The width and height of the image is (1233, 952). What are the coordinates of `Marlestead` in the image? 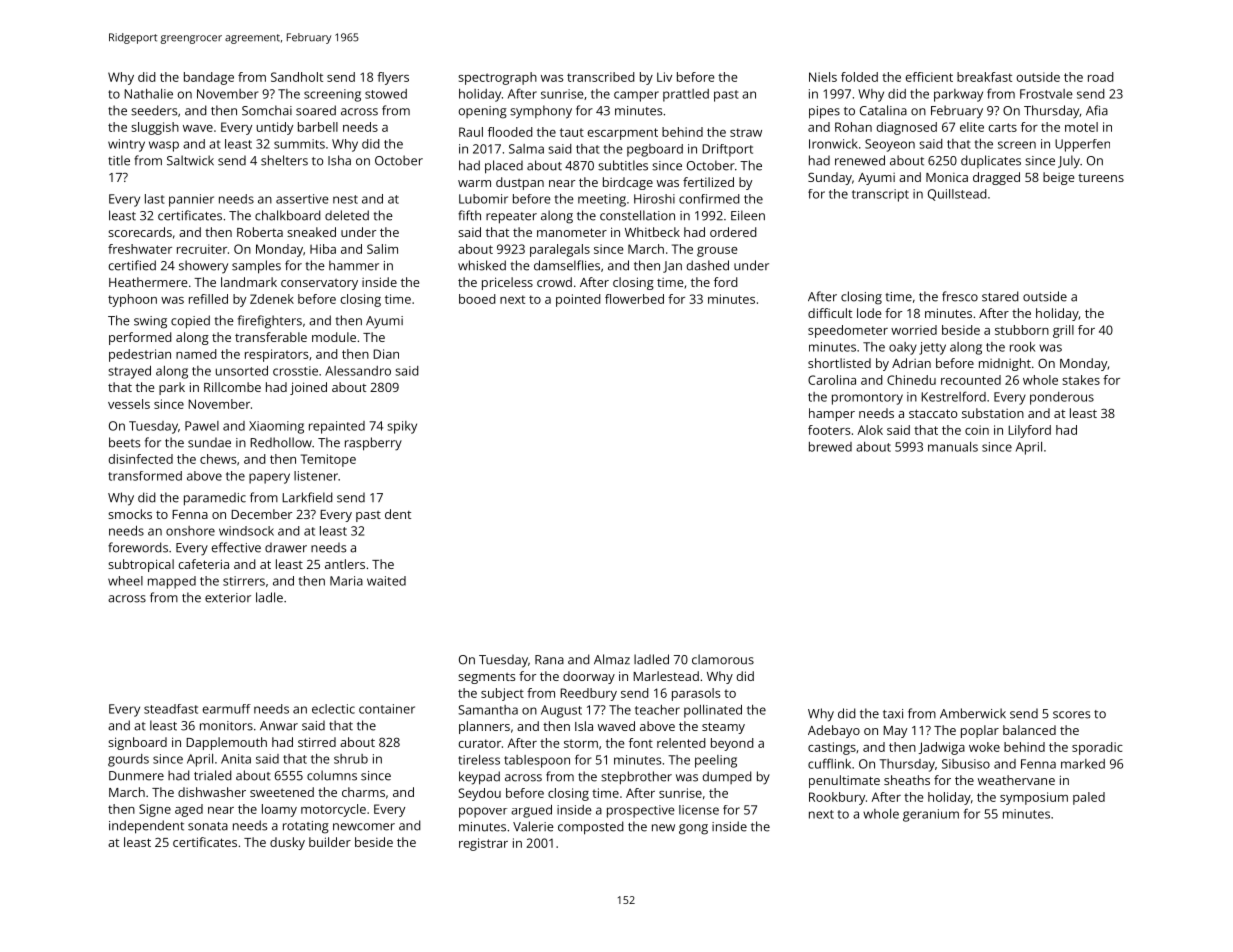 It's located at (666, 676).
